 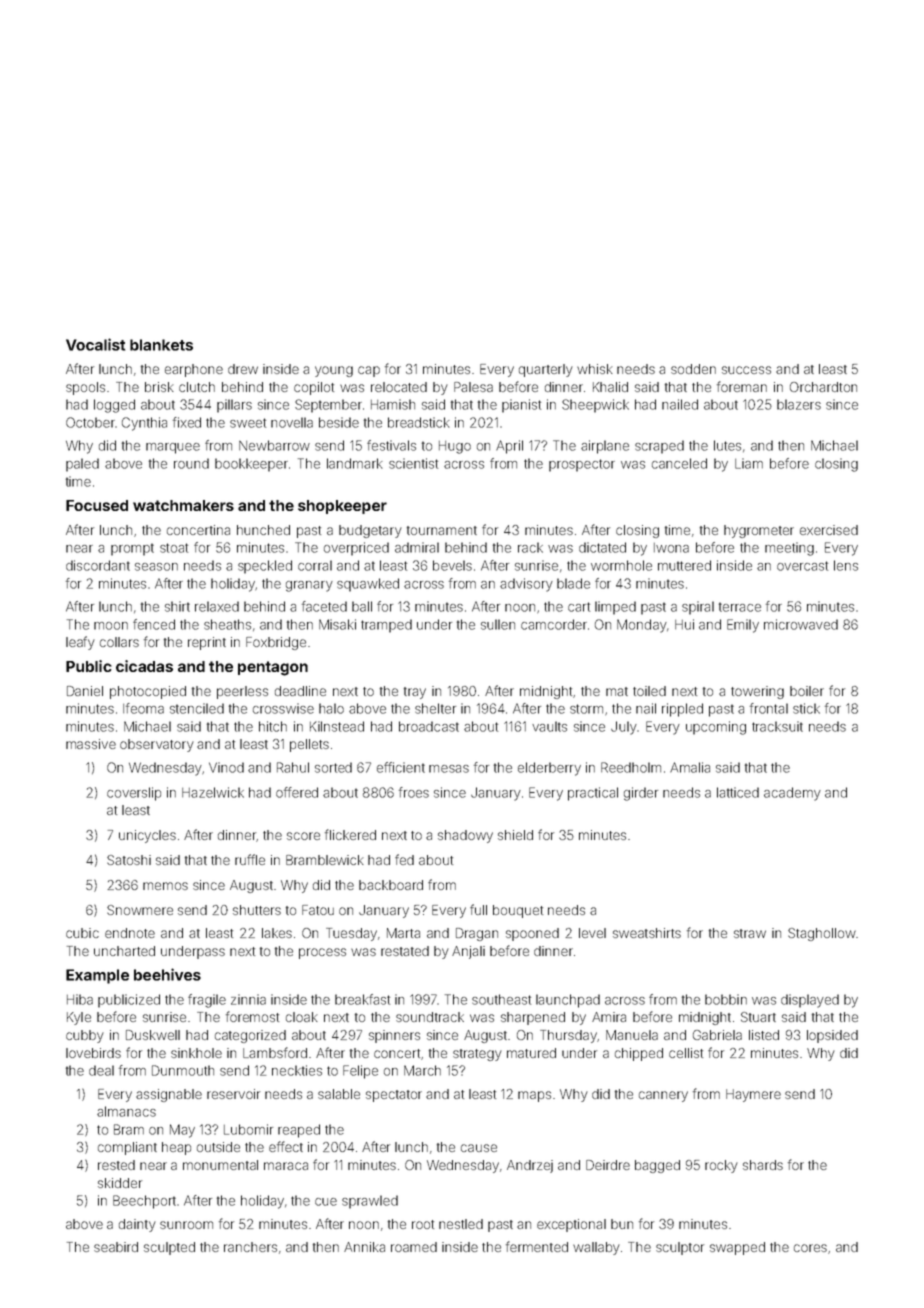 I want to click on cap, so click(x=369, y=371).
